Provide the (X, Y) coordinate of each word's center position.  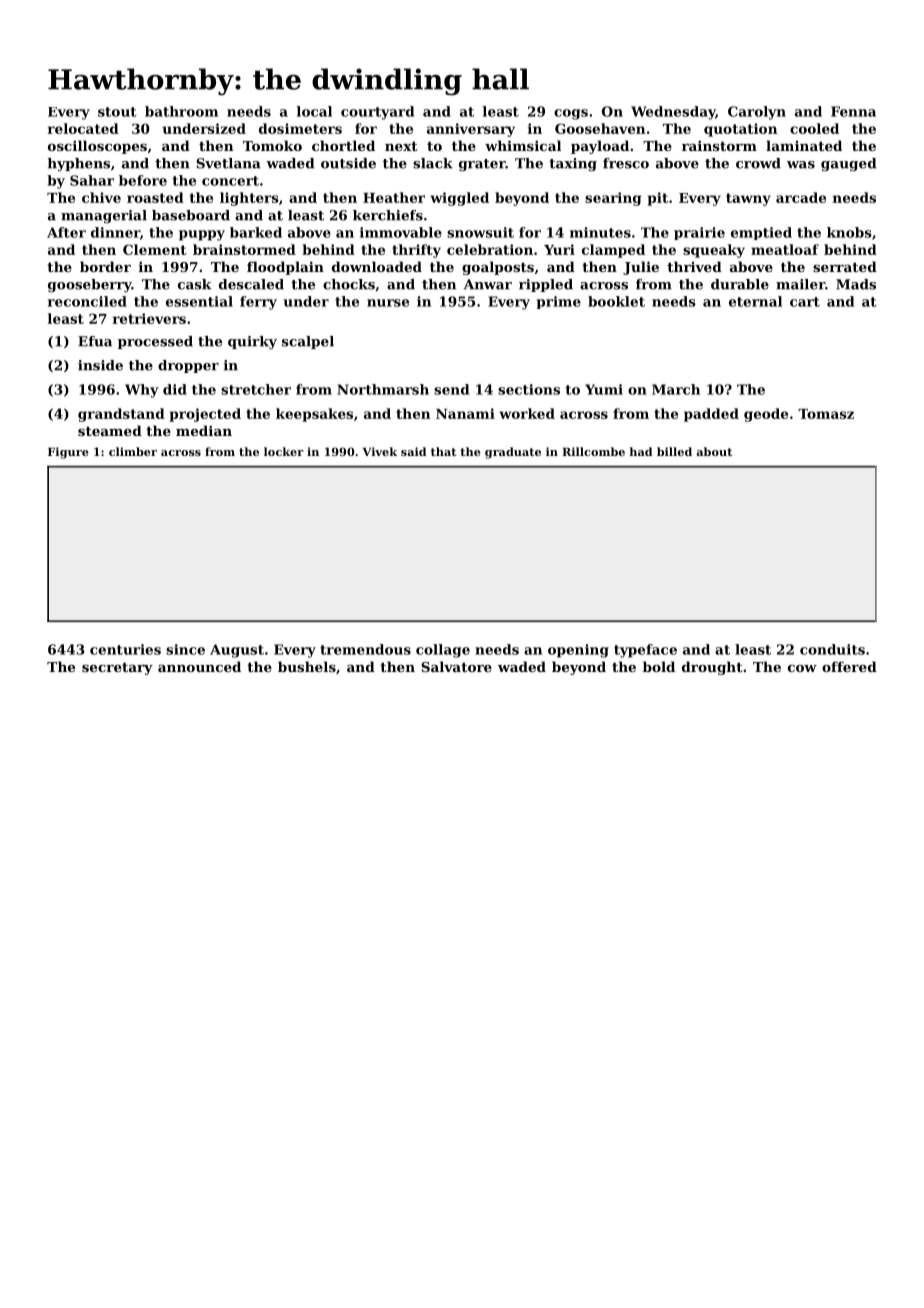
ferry (258, 303)
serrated (845, 266)
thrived (694, 266)
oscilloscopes (97, 147)
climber (133, 451)
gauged (848, 164)
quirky (252, 342)
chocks (349, 284)
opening (578, 651)
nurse (388, 303)
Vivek (380, 451)
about (714, 451)
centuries (125, 649)
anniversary (471, 130)
